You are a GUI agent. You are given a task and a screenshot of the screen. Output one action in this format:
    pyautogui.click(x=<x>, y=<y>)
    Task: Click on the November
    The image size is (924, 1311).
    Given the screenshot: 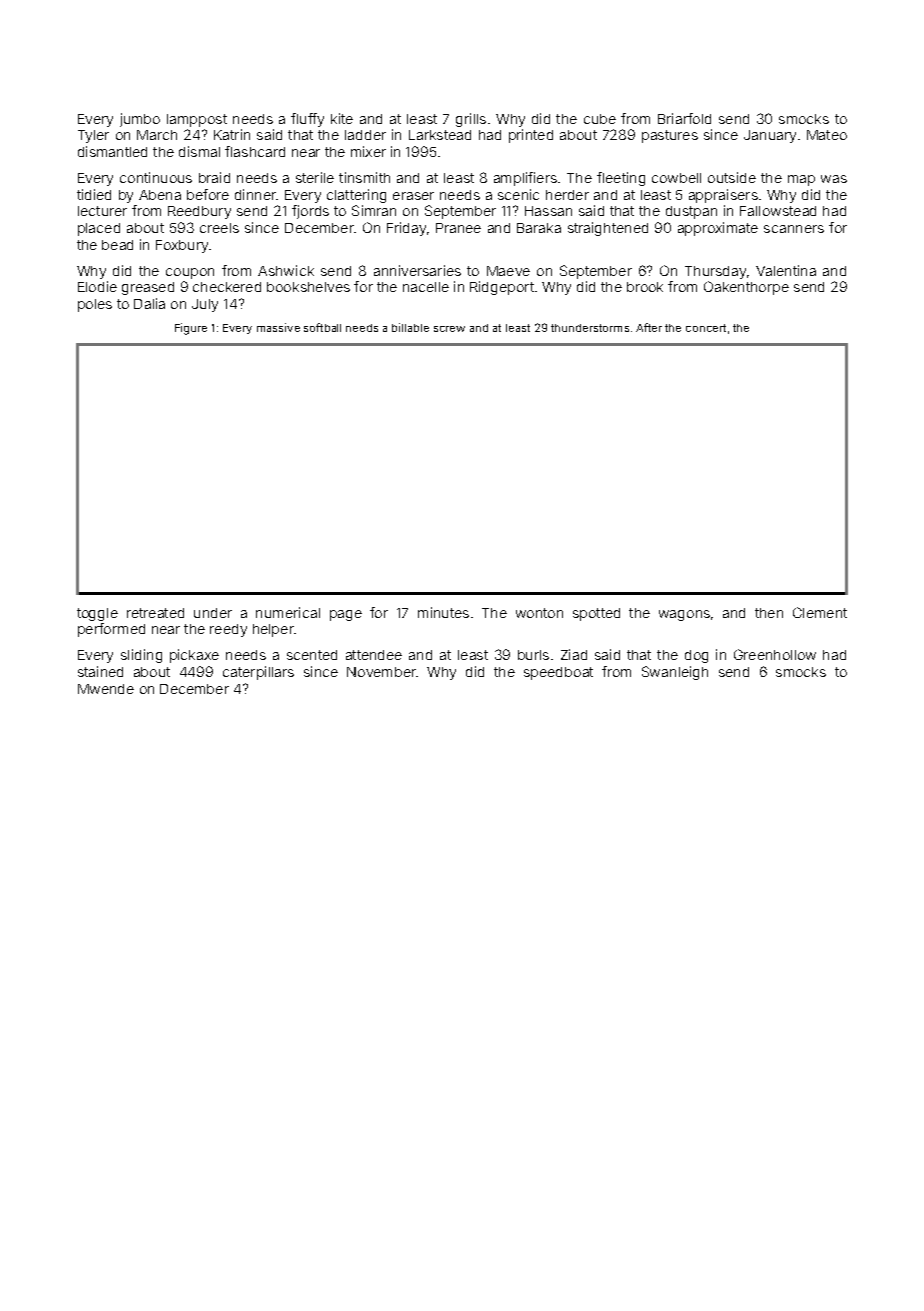 What is the action you would take?
    pyautogui.click(x=381, y=672)
